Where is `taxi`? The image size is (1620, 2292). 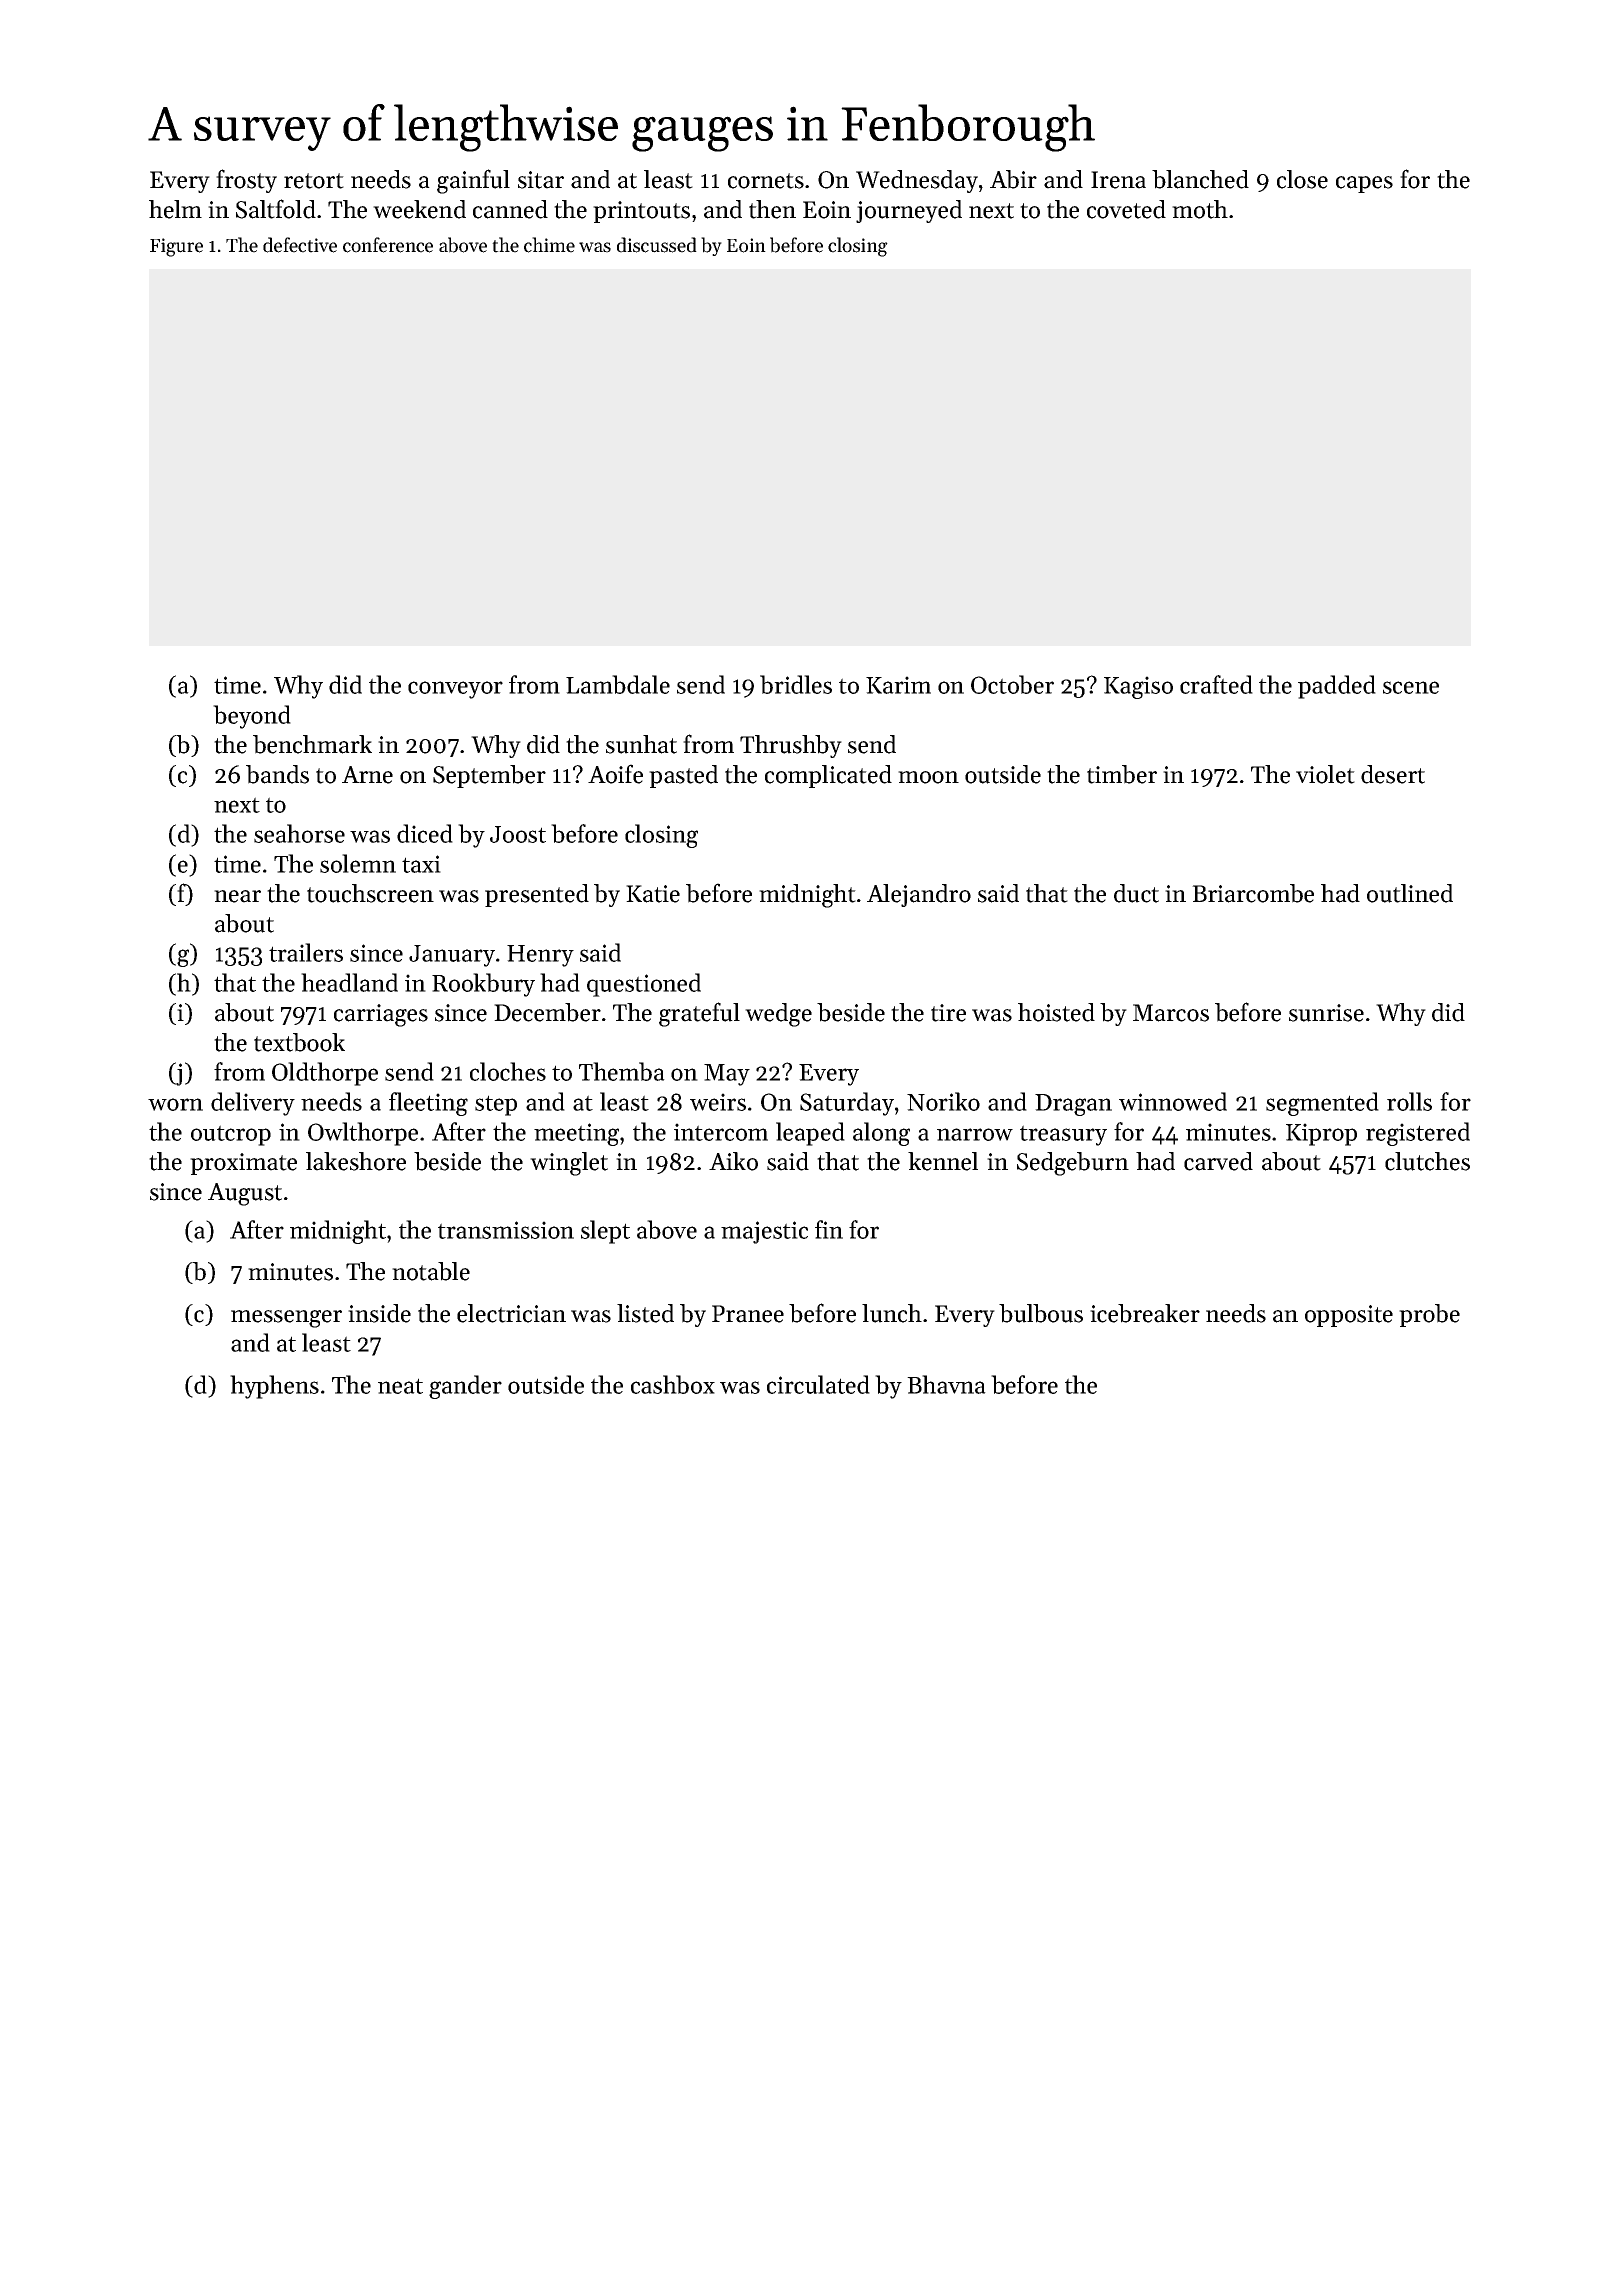
taxi is located at coordinates (421, 864).
